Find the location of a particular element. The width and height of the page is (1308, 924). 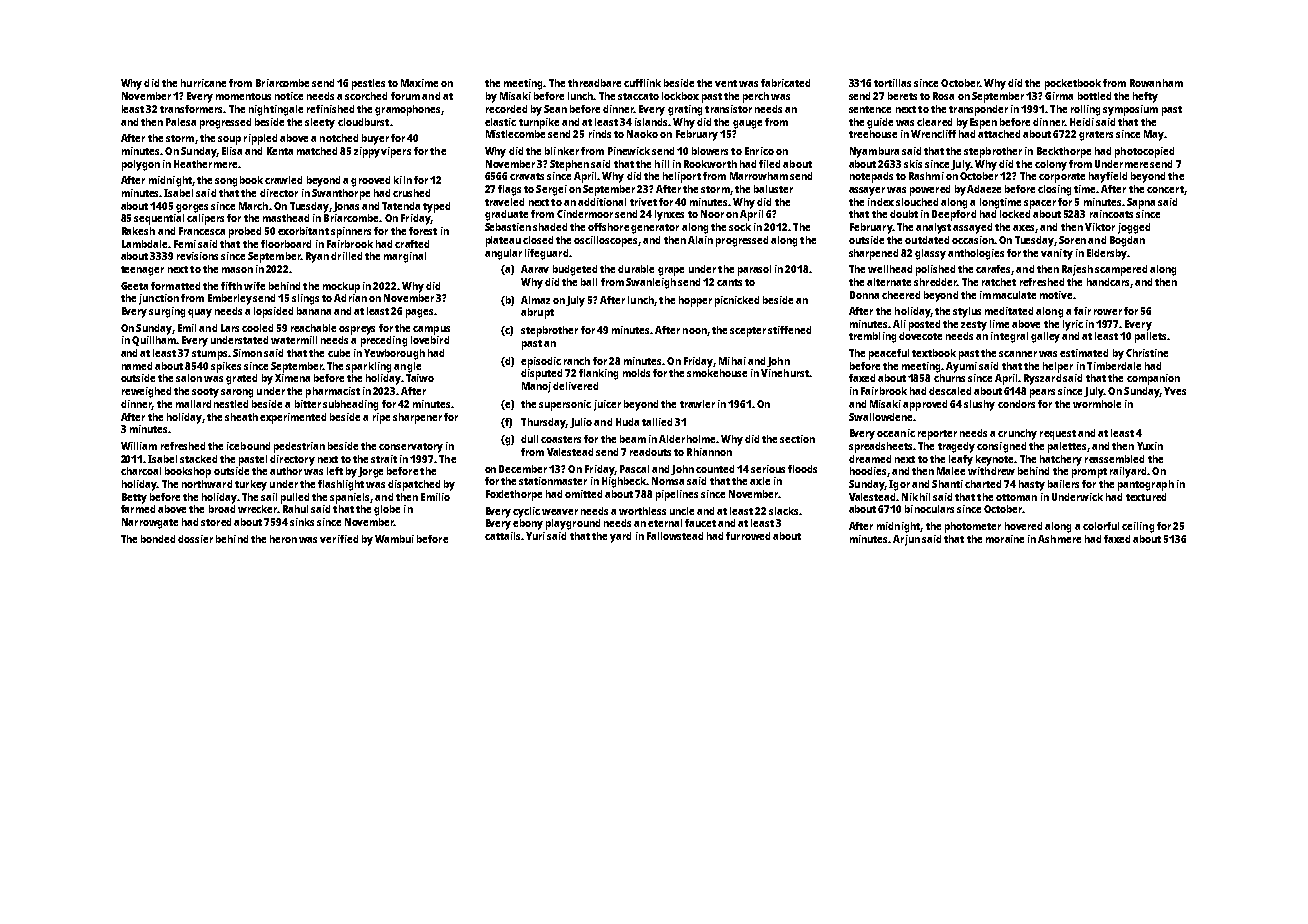

Huda is located at coordinates (627, 422).
